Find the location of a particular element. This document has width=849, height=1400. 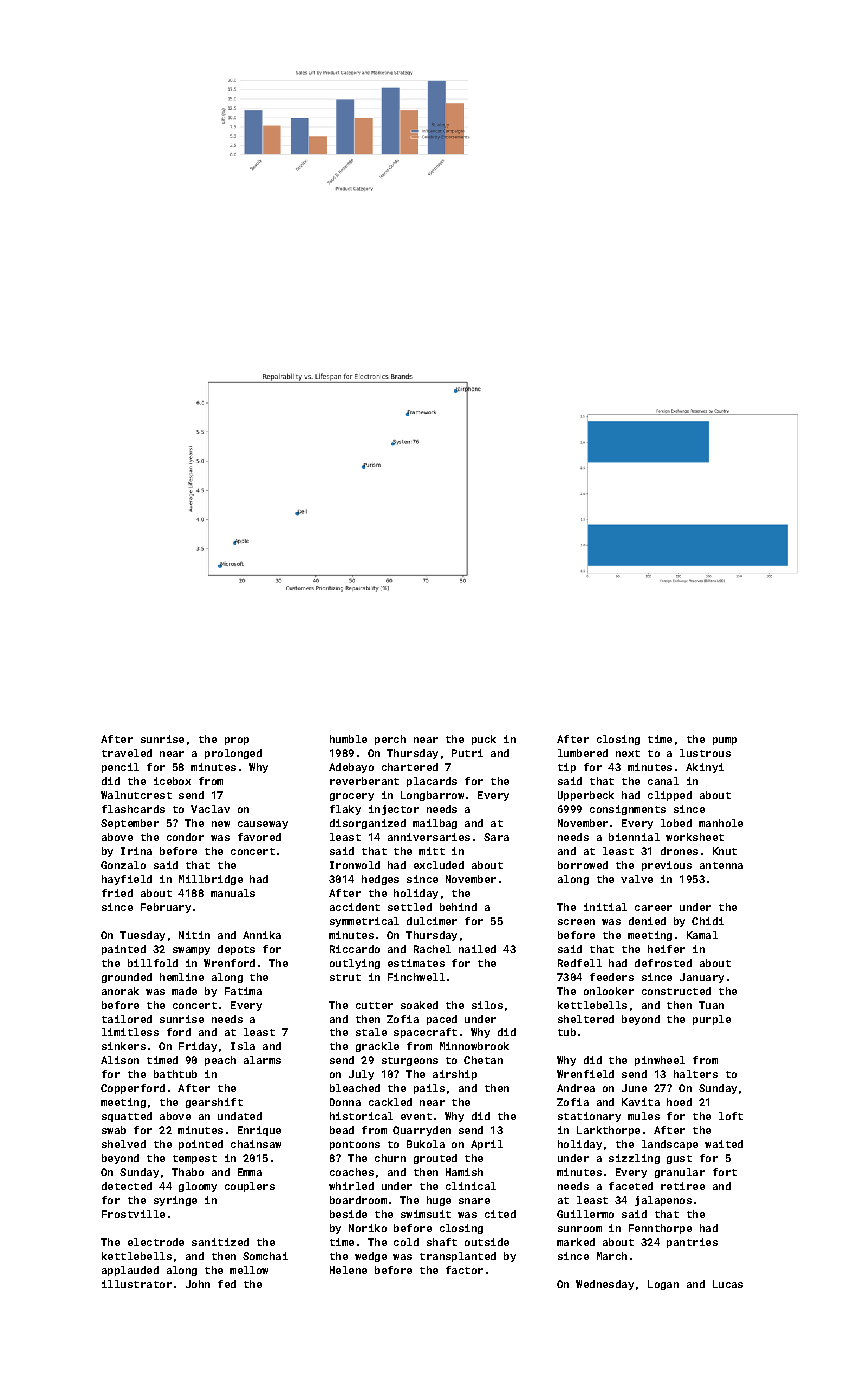

Lucas is located at coordinates (728, 1284).
